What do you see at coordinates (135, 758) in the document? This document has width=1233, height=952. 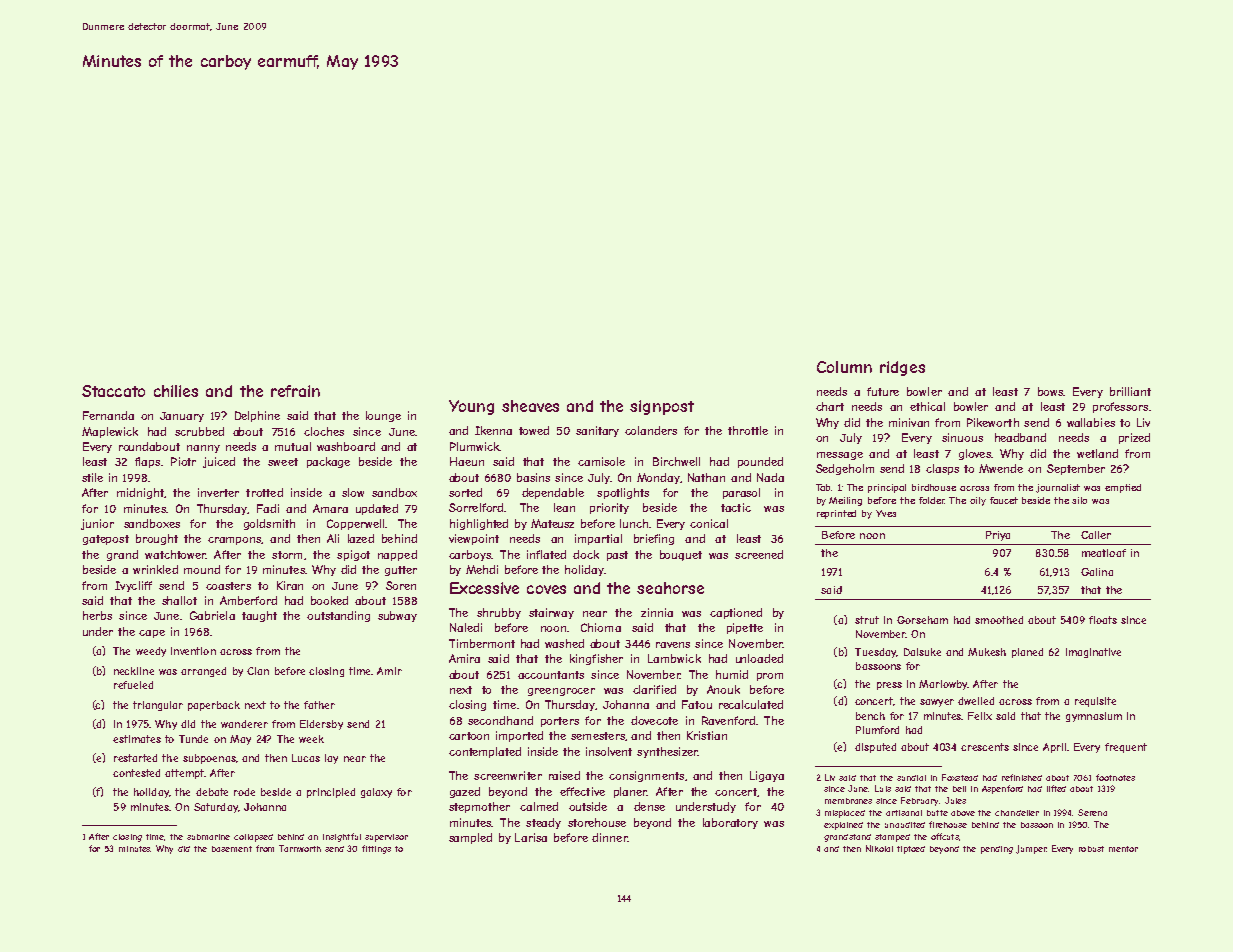 I see `restarted` at bounding box center [135, 758].
